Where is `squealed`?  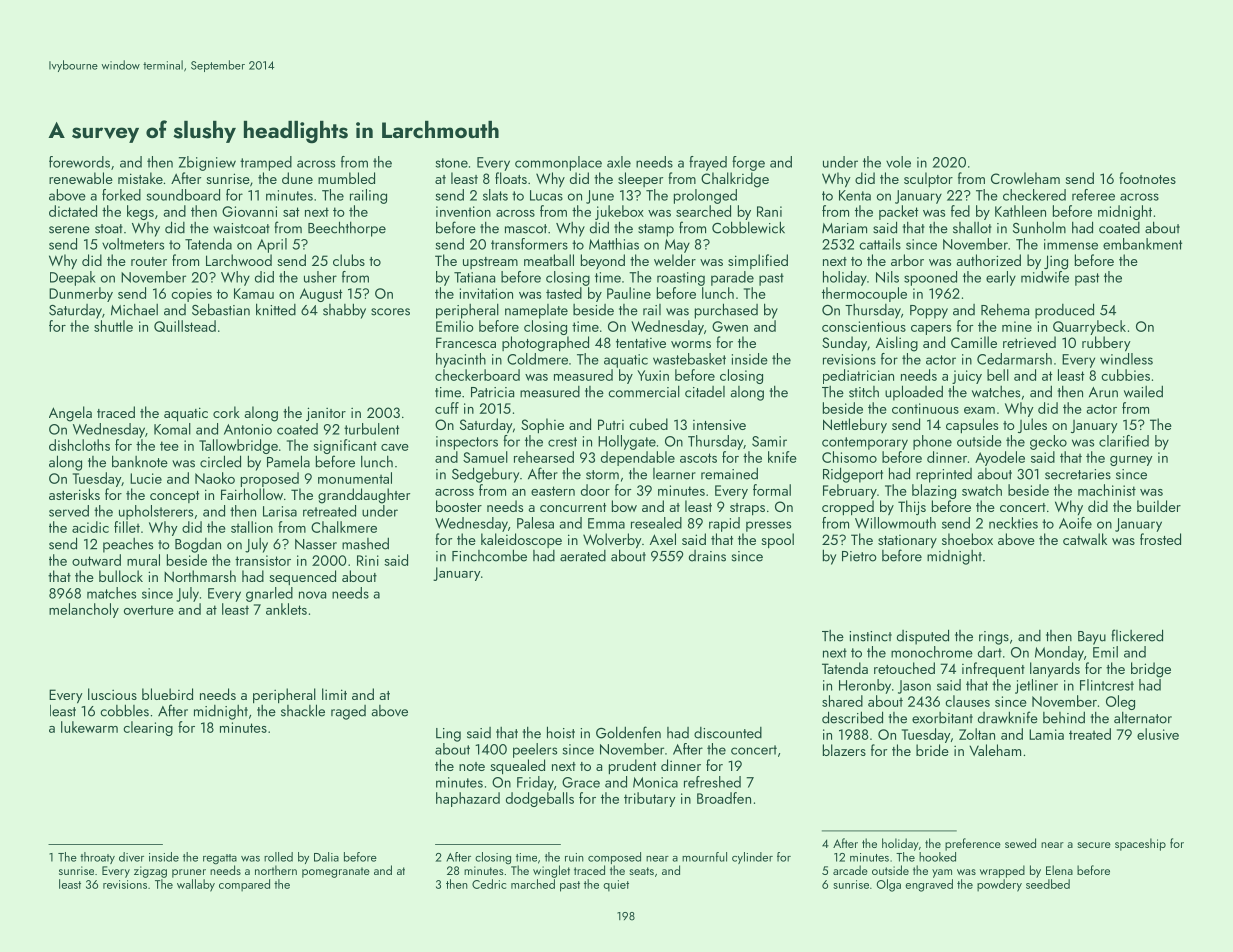 squealed is located at coordinates (517, 767).
